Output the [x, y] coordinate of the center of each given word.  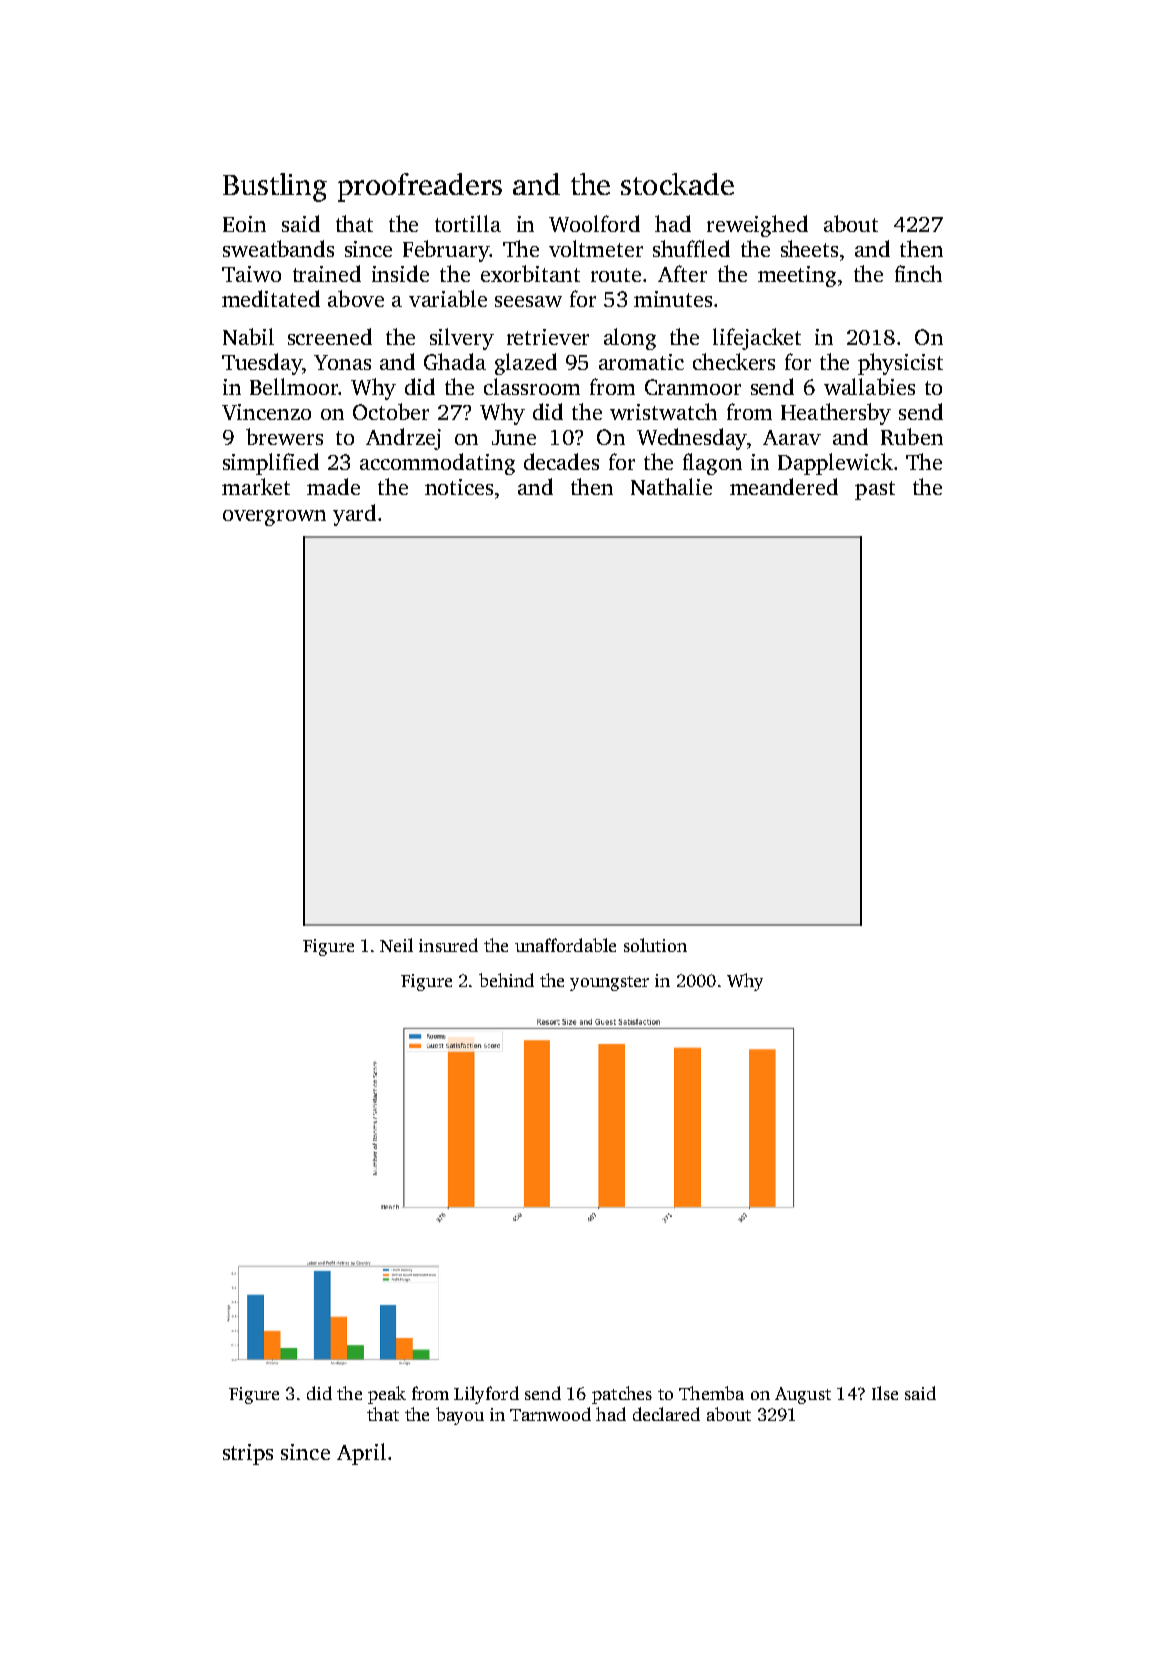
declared [666, 1414]
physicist [900, 364]
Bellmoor [294, 386]
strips [248, 1454]
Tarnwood [550, 1414]
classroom [532, 386]
